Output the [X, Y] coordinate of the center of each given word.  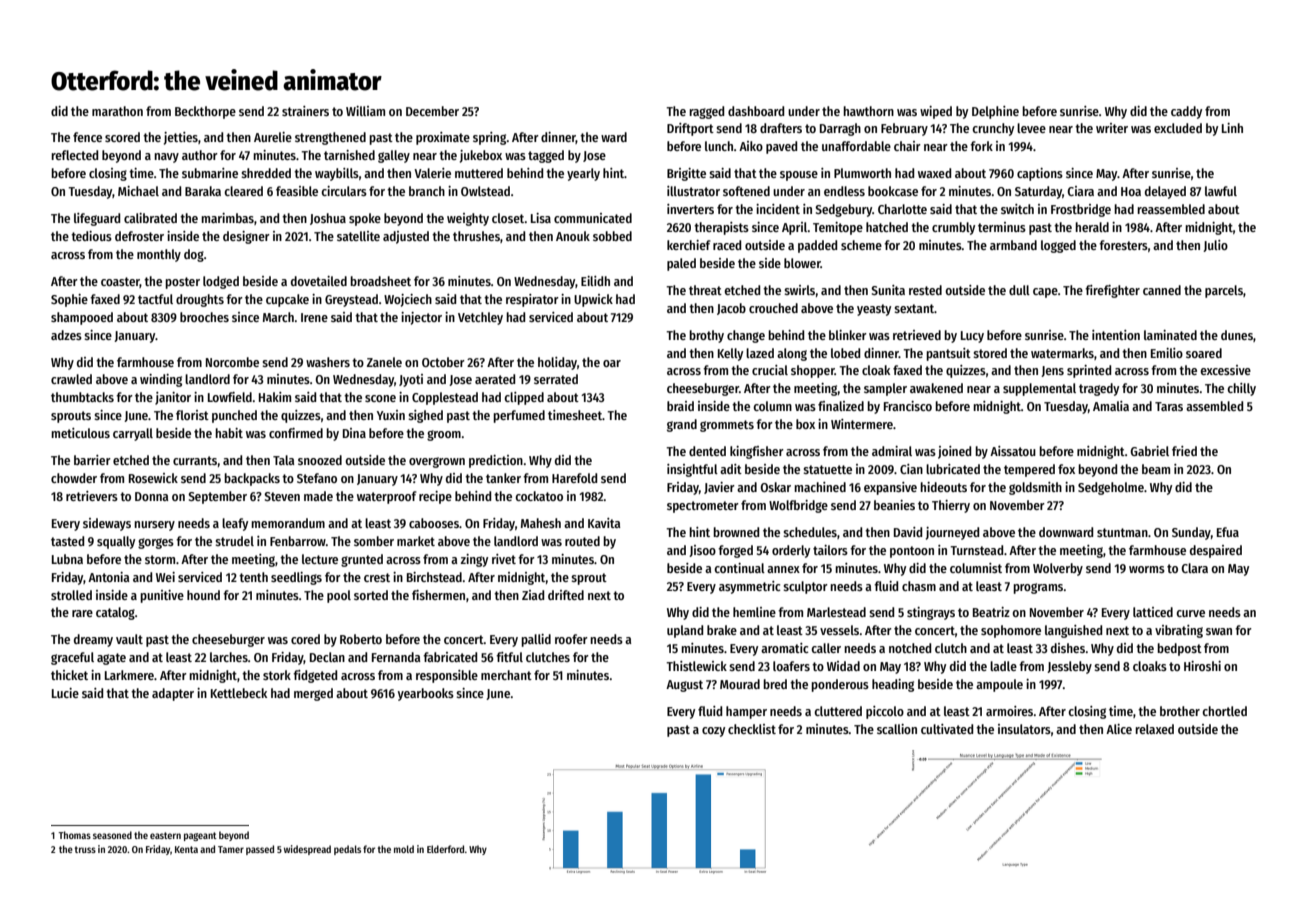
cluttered [838, 711]
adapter [173, 694]
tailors [830, 550]
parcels [1224, 291]
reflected [74, 155]
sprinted [1089, 371]
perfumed [519, 416]
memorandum [288, 523]
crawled [71, 379]
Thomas [74, 835]
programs [1038, 588]
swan [1219, 631]
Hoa [1131, 191]
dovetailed [319, 281]
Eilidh [595, 281]
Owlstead [485, 191]
